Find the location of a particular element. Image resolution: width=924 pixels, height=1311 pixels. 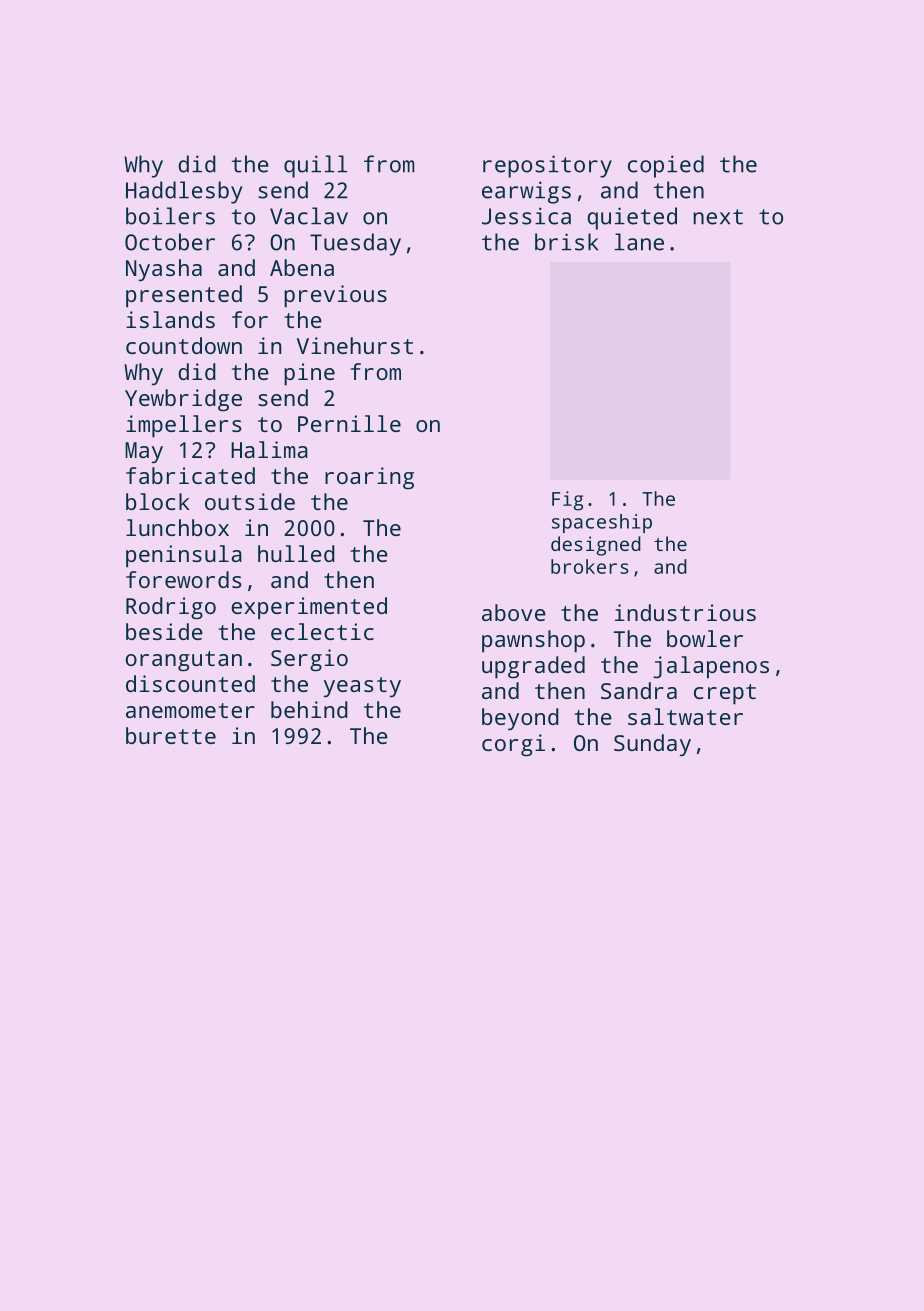

brisk is located at coordinates (566, 242).
